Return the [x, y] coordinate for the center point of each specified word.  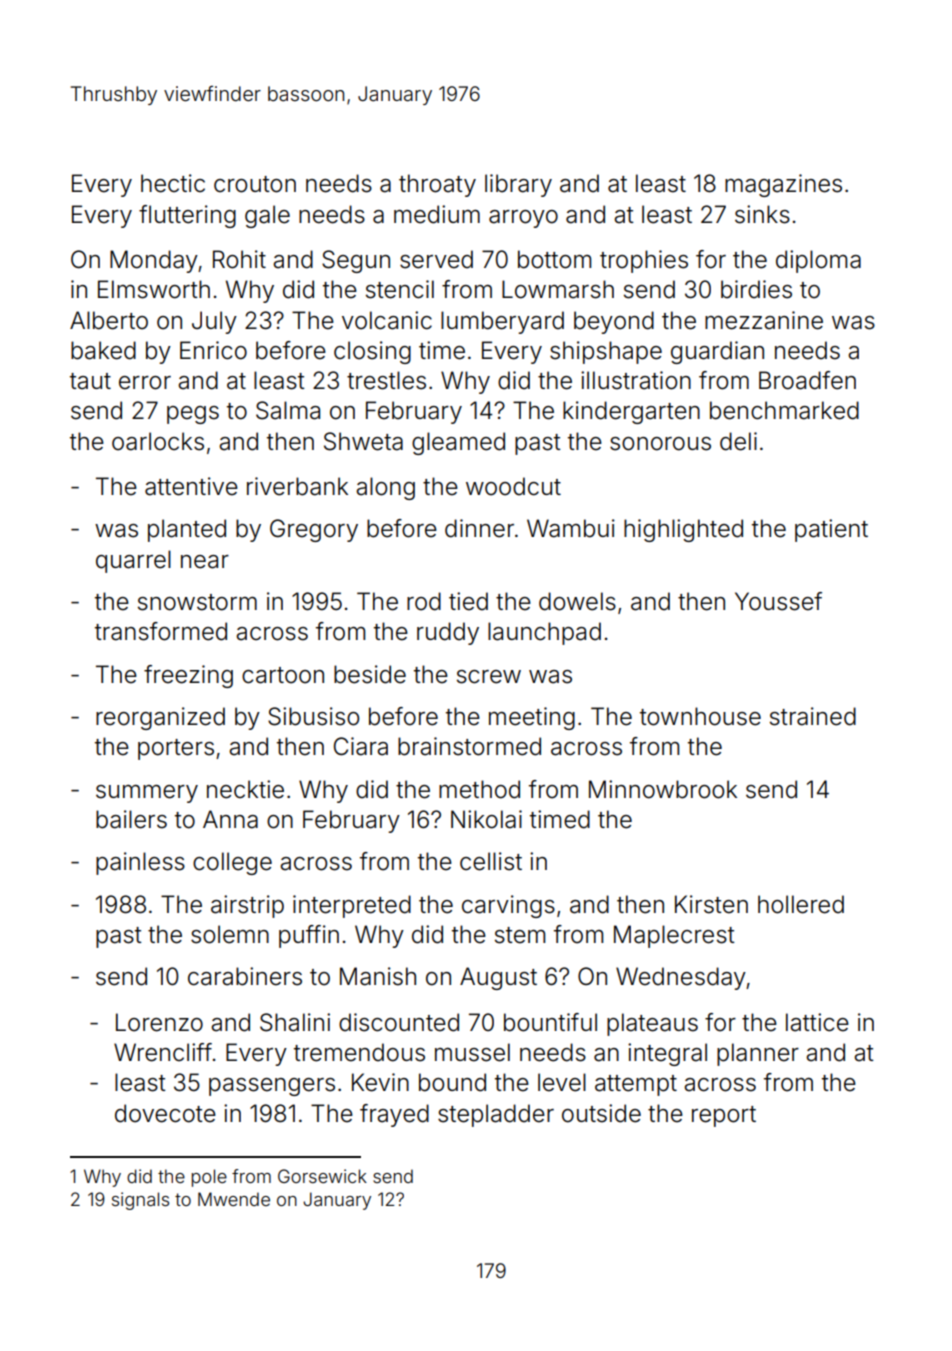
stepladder [496, 1115]
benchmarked [784, 410]
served [436, 259]
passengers [272, 1087]
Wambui [571, 528]
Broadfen [807, 380]
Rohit [239, 259]
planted [187, 530]
